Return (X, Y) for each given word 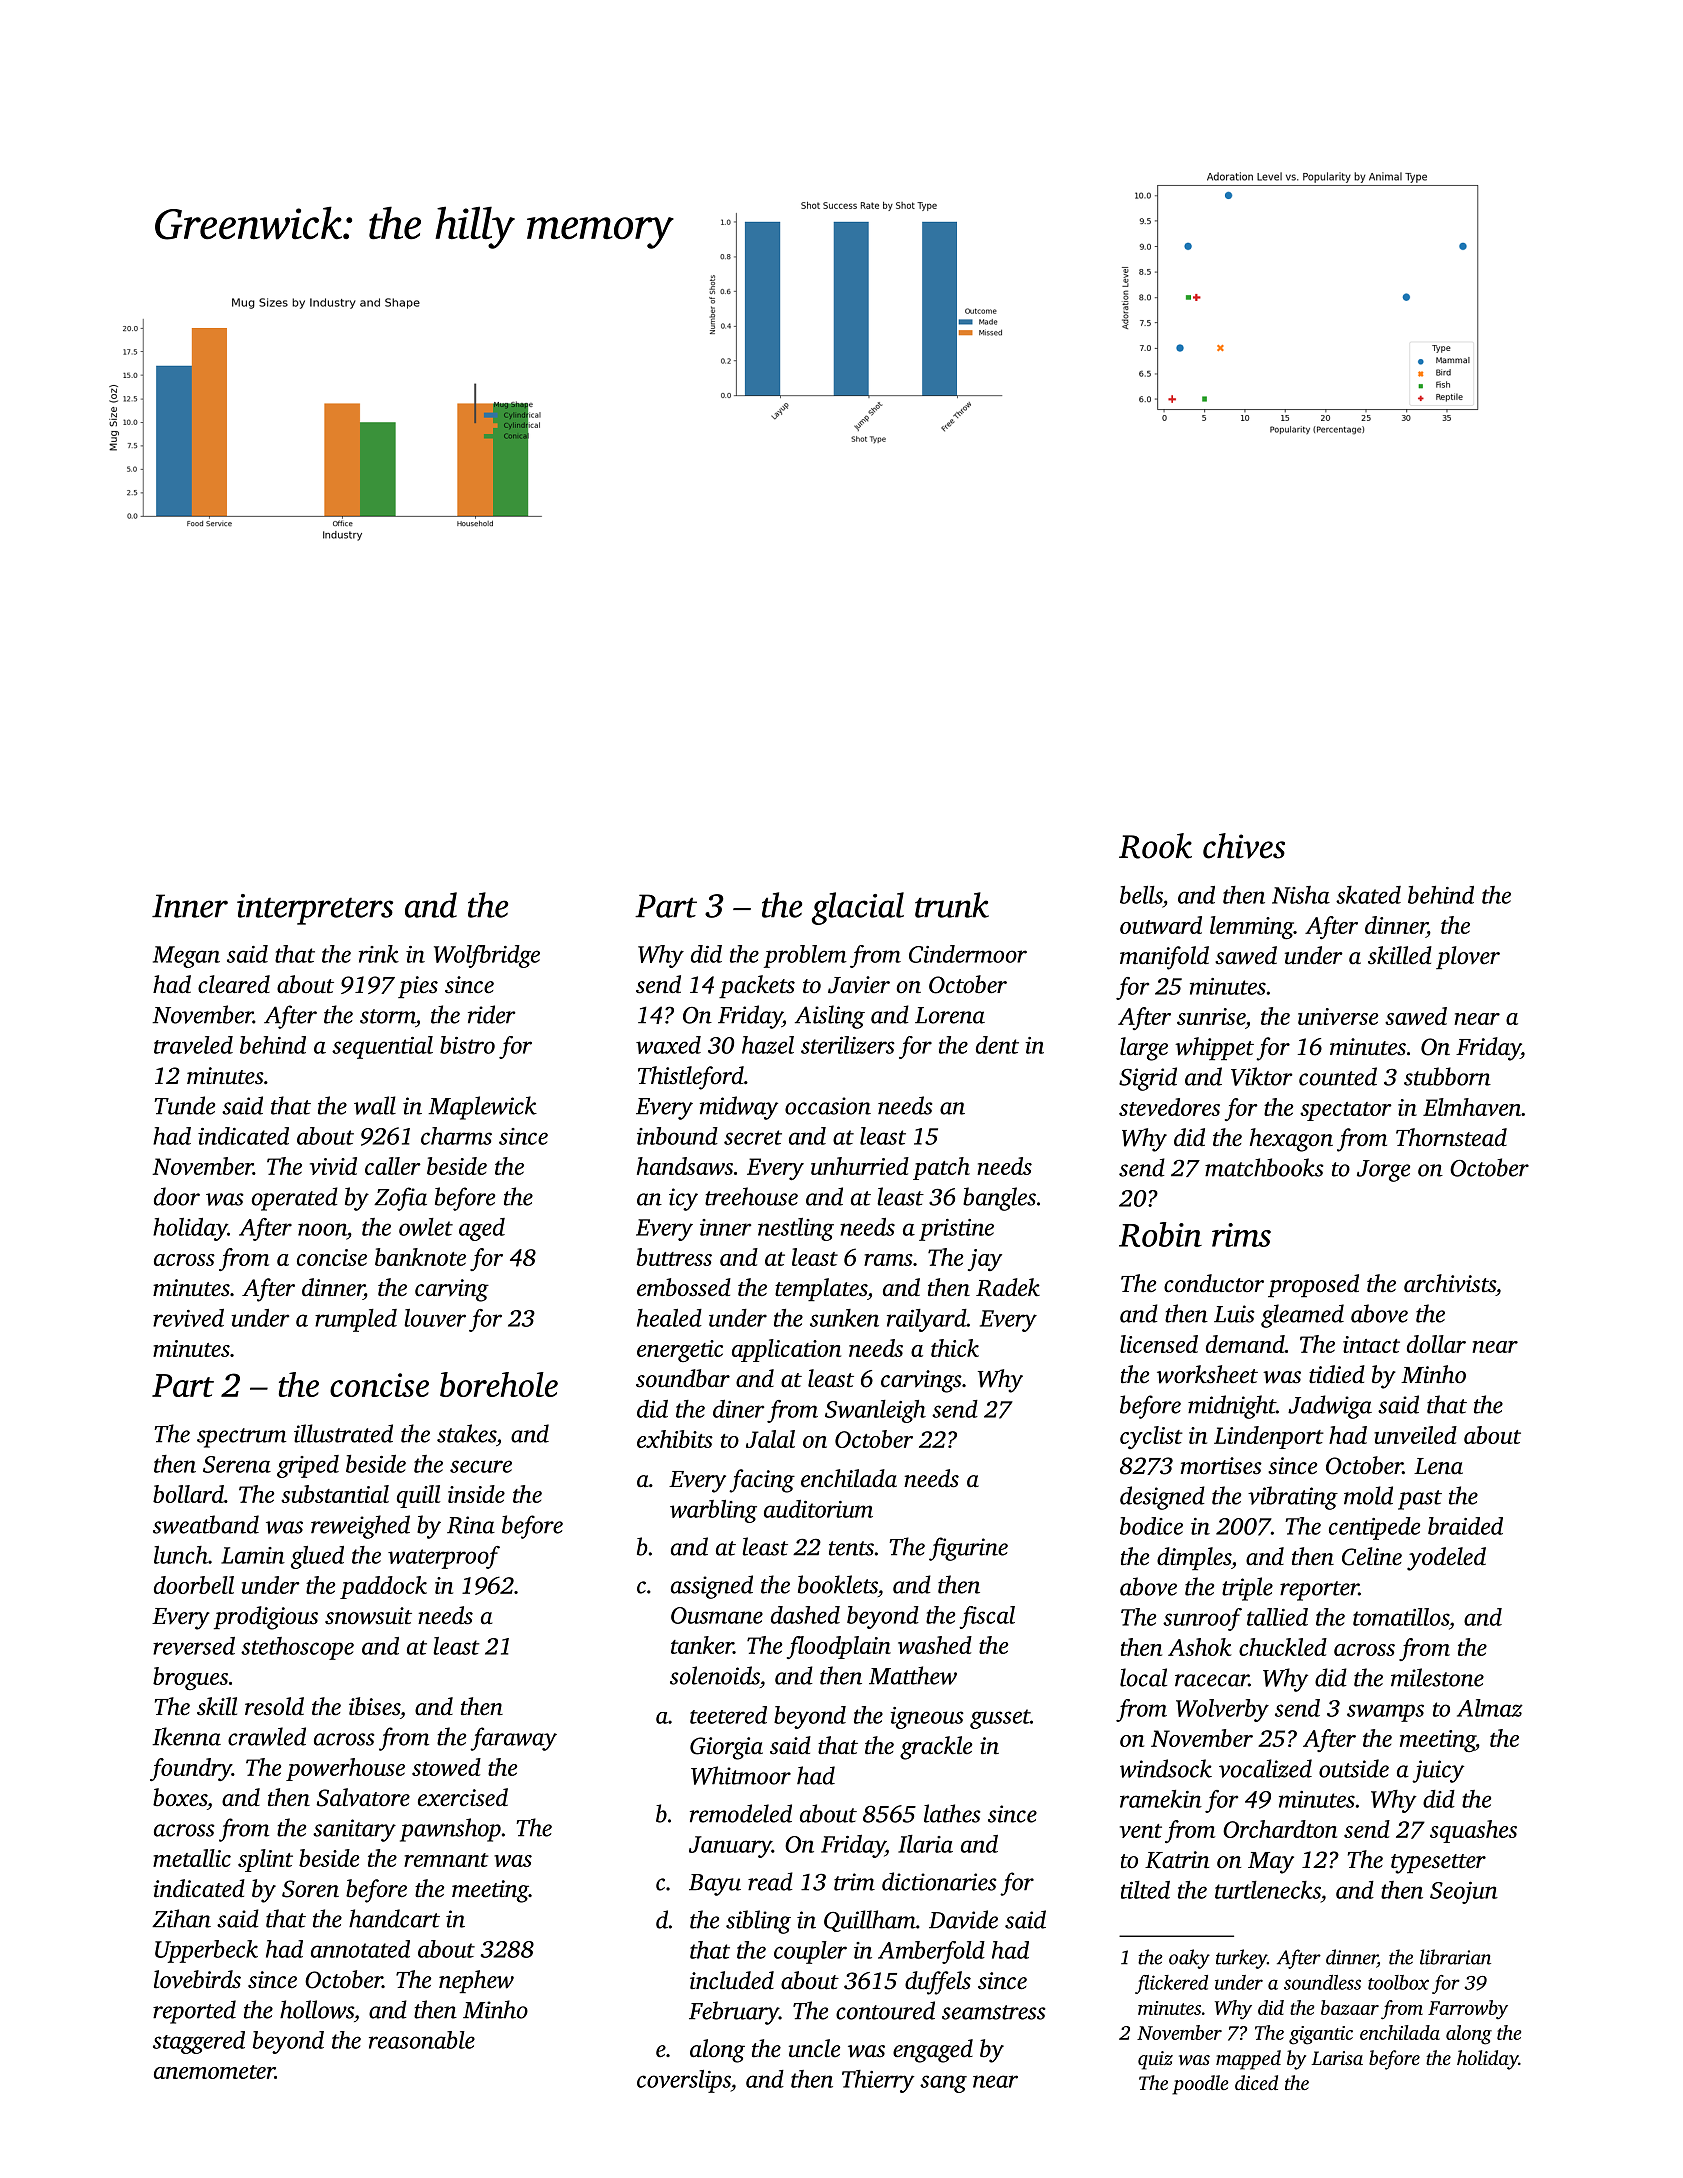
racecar (1212, 1680)
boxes (180, 1797)
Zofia (400, 1199)
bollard (188, 1494)
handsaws (685, 1166)
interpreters (315, 909)
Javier (859, 985)
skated (1368, 895)
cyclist (1151, 1437)
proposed (1313, 1285)
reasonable (422, 2040)
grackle (936, 1748)
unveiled (1415, 1435)
